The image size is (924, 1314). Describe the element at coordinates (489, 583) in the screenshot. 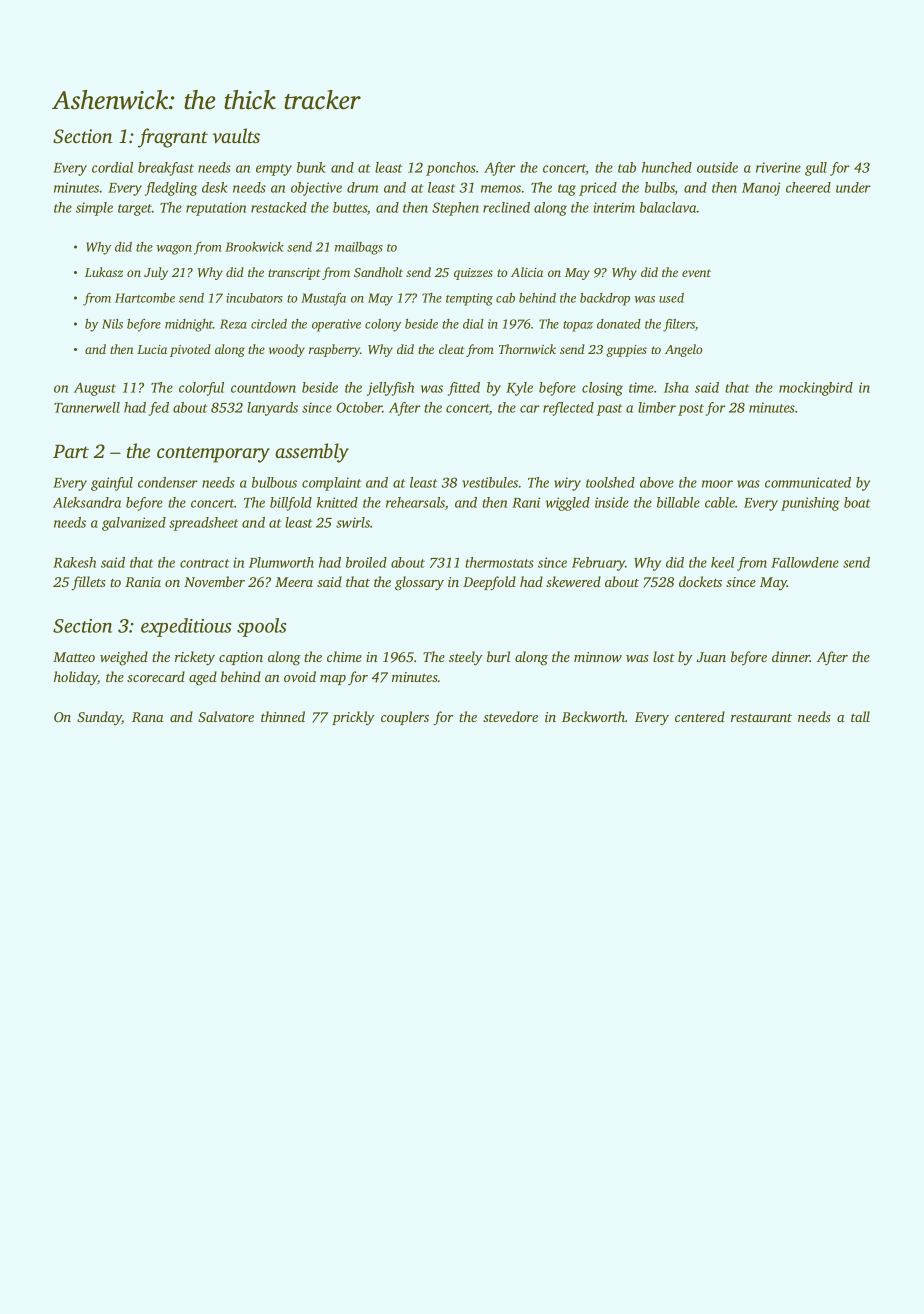

I see `Deepfold` at that location.
